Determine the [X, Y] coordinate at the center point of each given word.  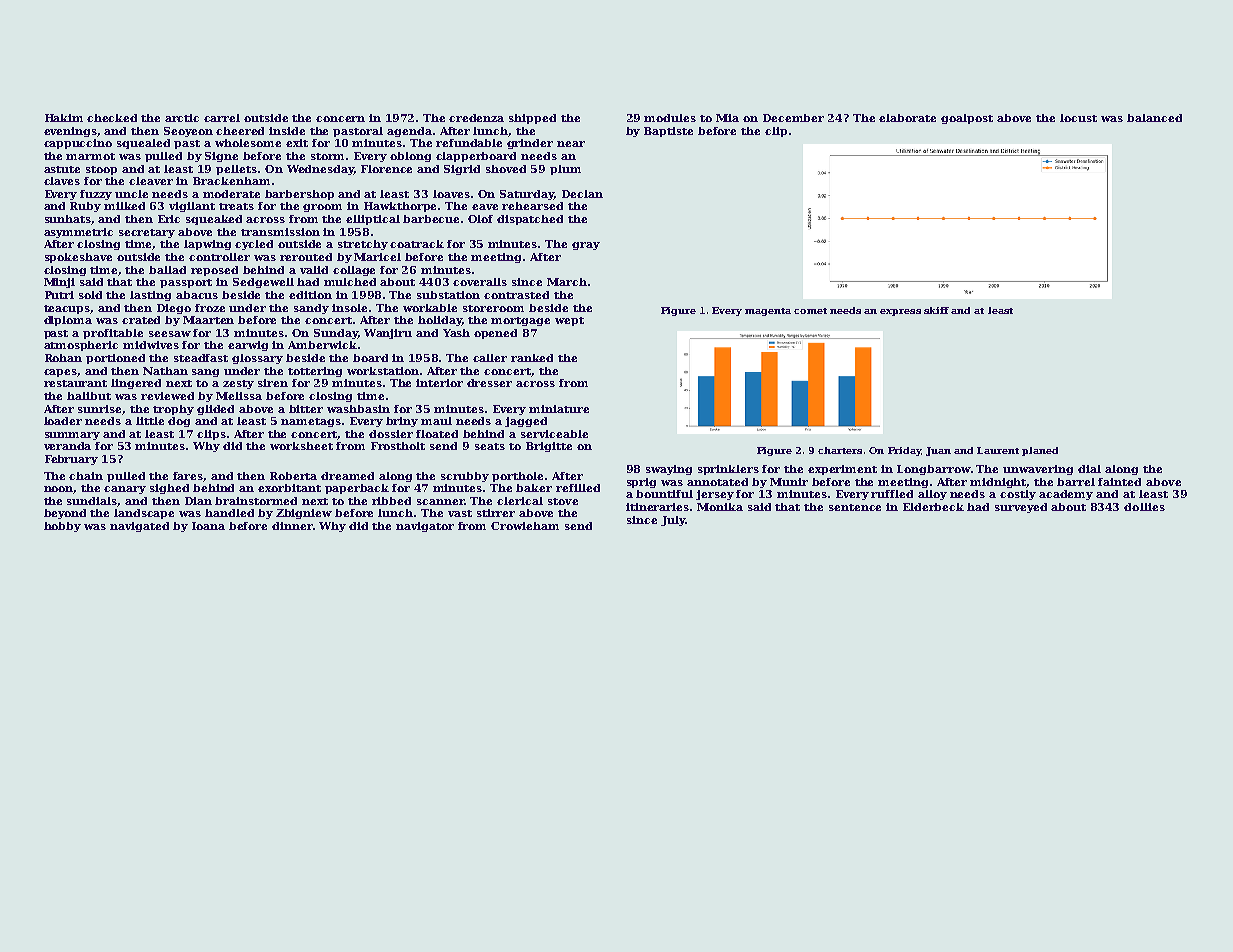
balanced [1154, 118]
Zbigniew [304, 514]
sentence [855, 507]
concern [340, 119]
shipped [532, 119]
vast [460, 513]
